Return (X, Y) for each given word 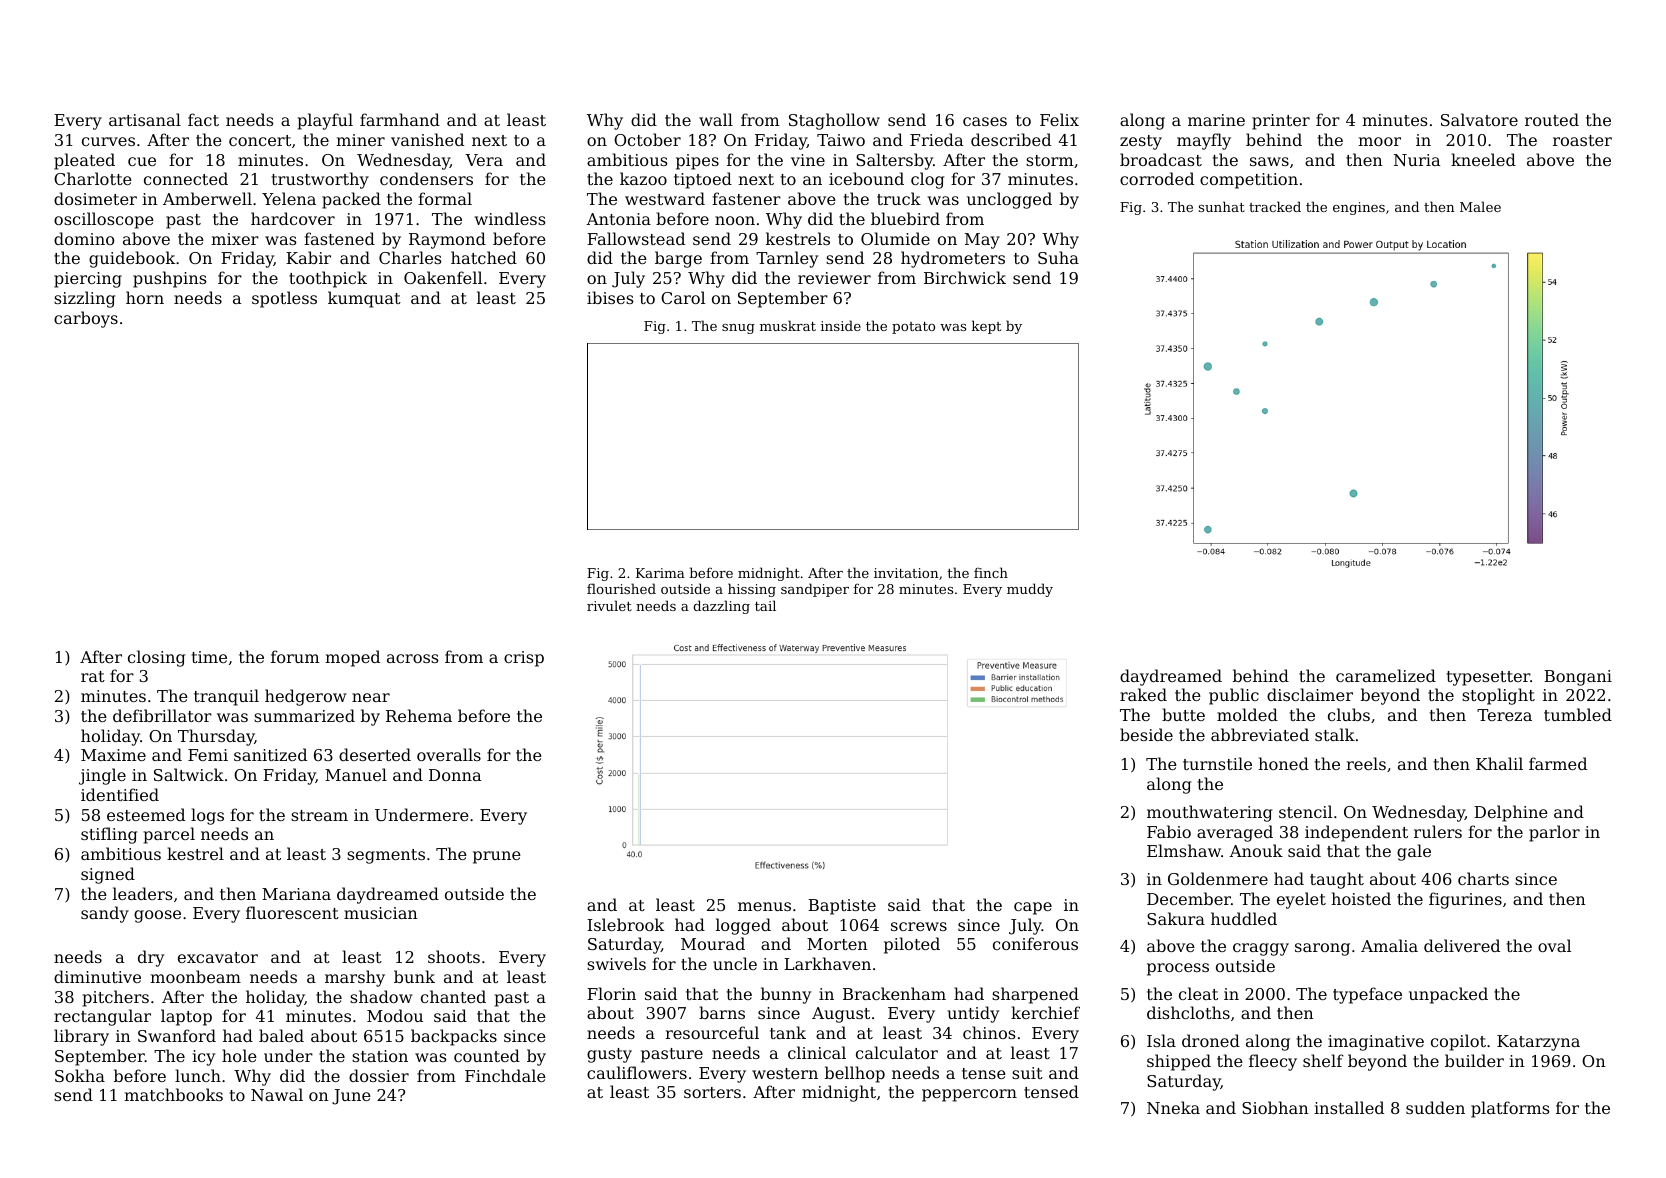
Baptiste (842, 907)
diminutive (97, 976)
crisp (524, 659)
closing (156, 658)
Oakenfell (443, 277)
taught (1337, 880)
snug (738, 329)
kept (986, 327)
